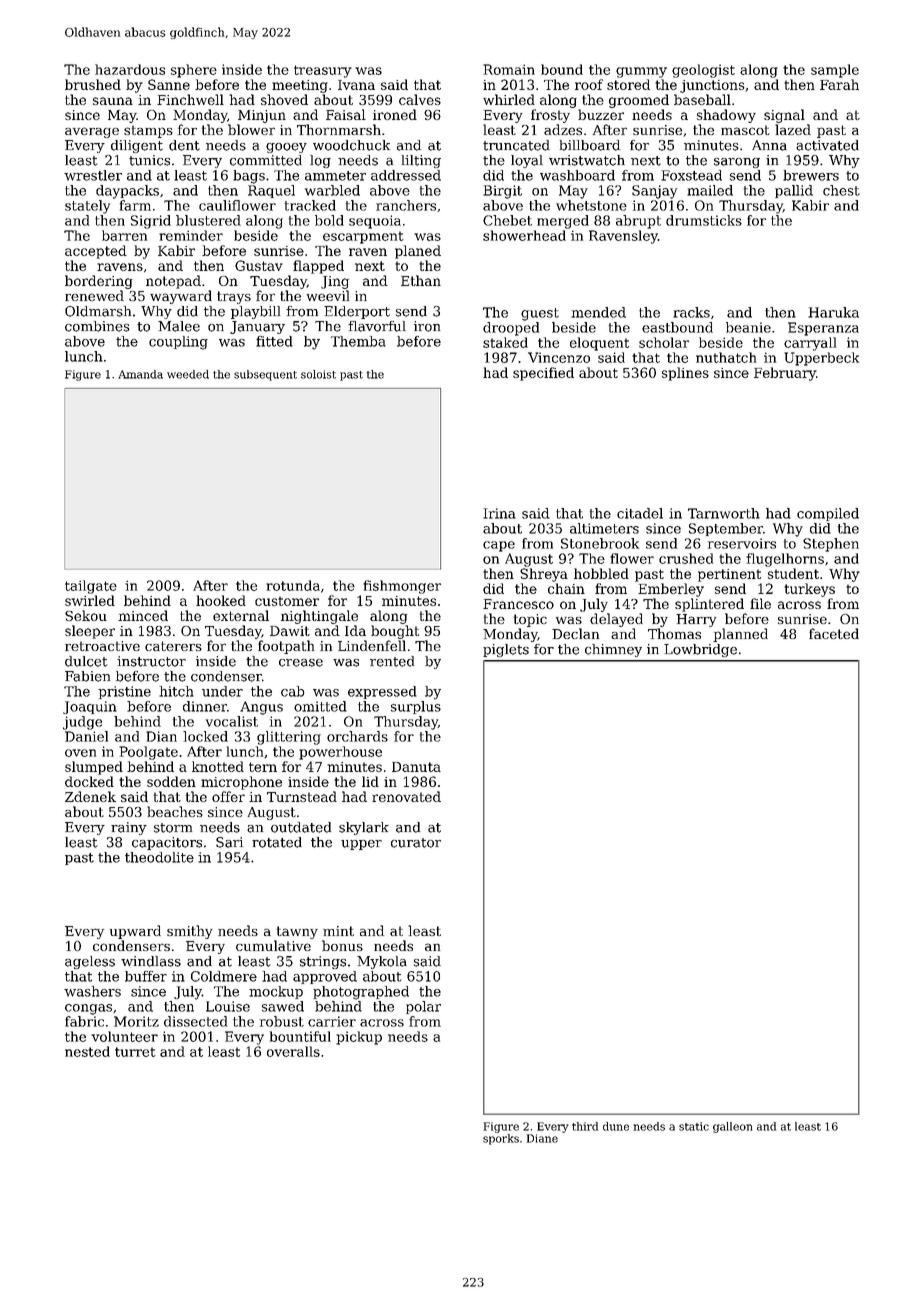 This page has height=1308, width=924. I want to click on whirled, so click(509, 99).
